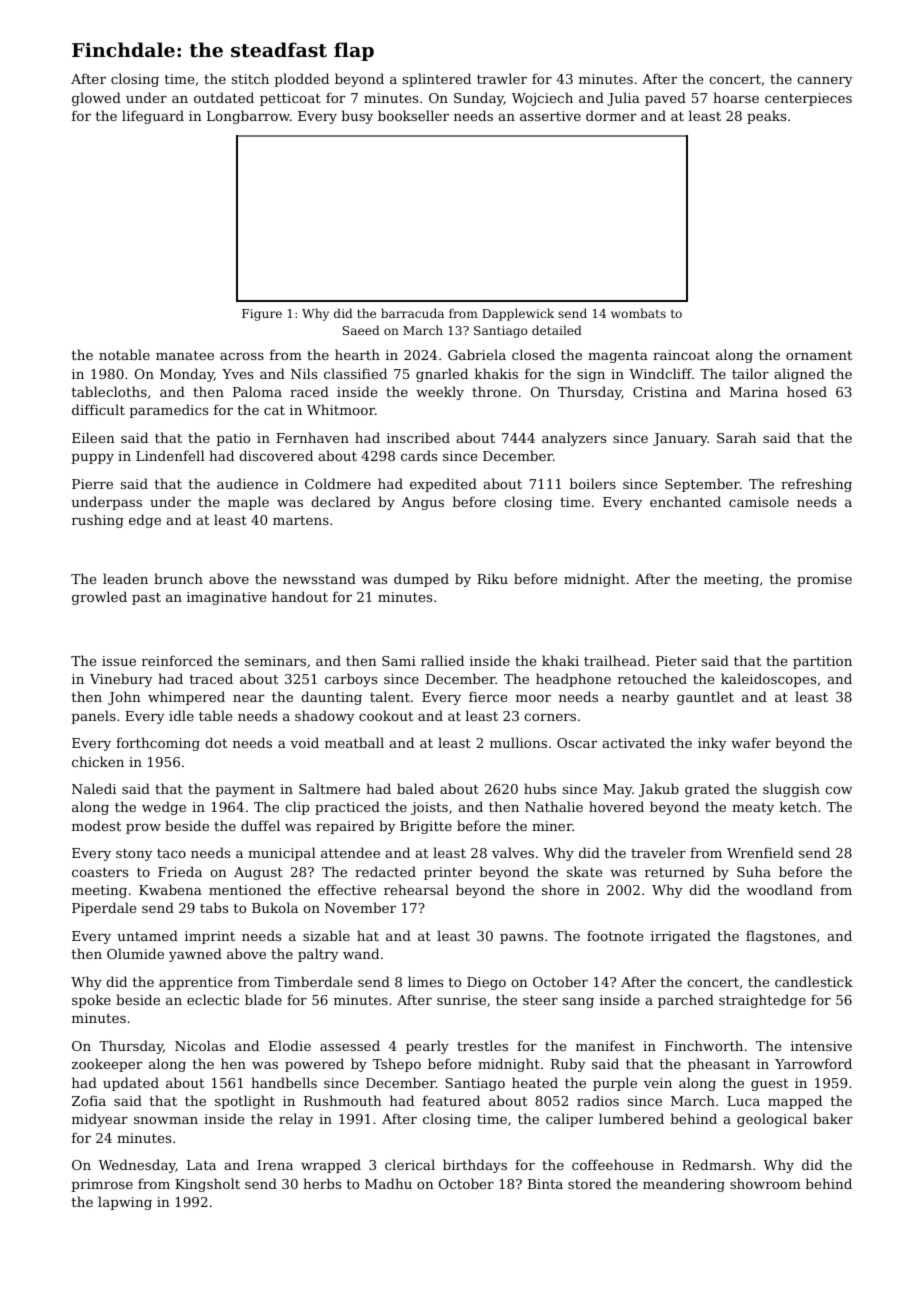 This screenshot has height=1308, width=924. What do you see at coordinates (313, 981) in the screenshot?
I see `Timberdale` at bounding box center [313, 981].
